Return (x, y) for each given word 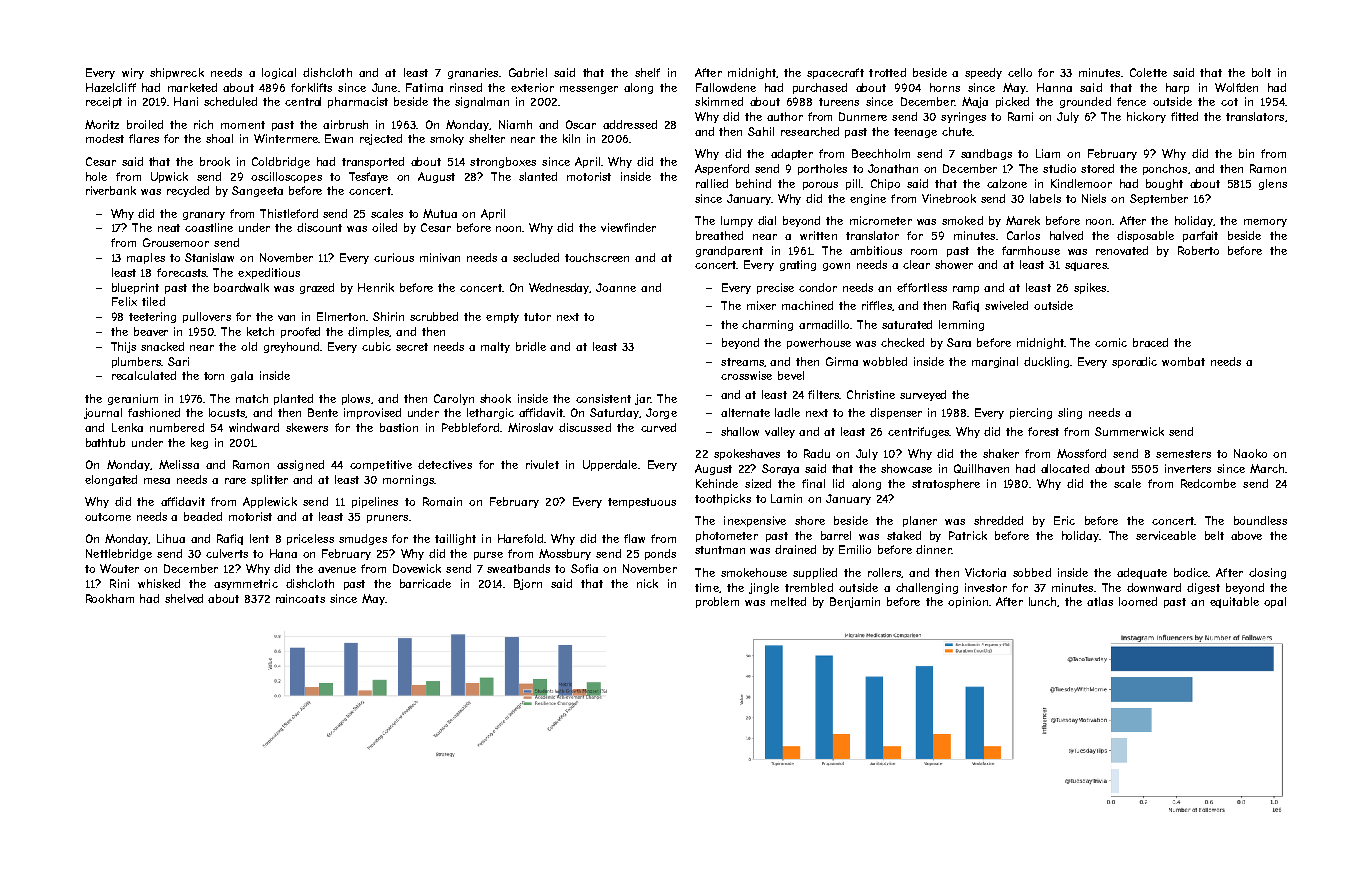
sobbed (1032, 572)
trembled (809, 587)
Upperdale (610, 465)
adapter (792, 154)
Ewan (339, 138)
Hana (283, 553)
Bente (323, 412)
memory (1265, 223)
